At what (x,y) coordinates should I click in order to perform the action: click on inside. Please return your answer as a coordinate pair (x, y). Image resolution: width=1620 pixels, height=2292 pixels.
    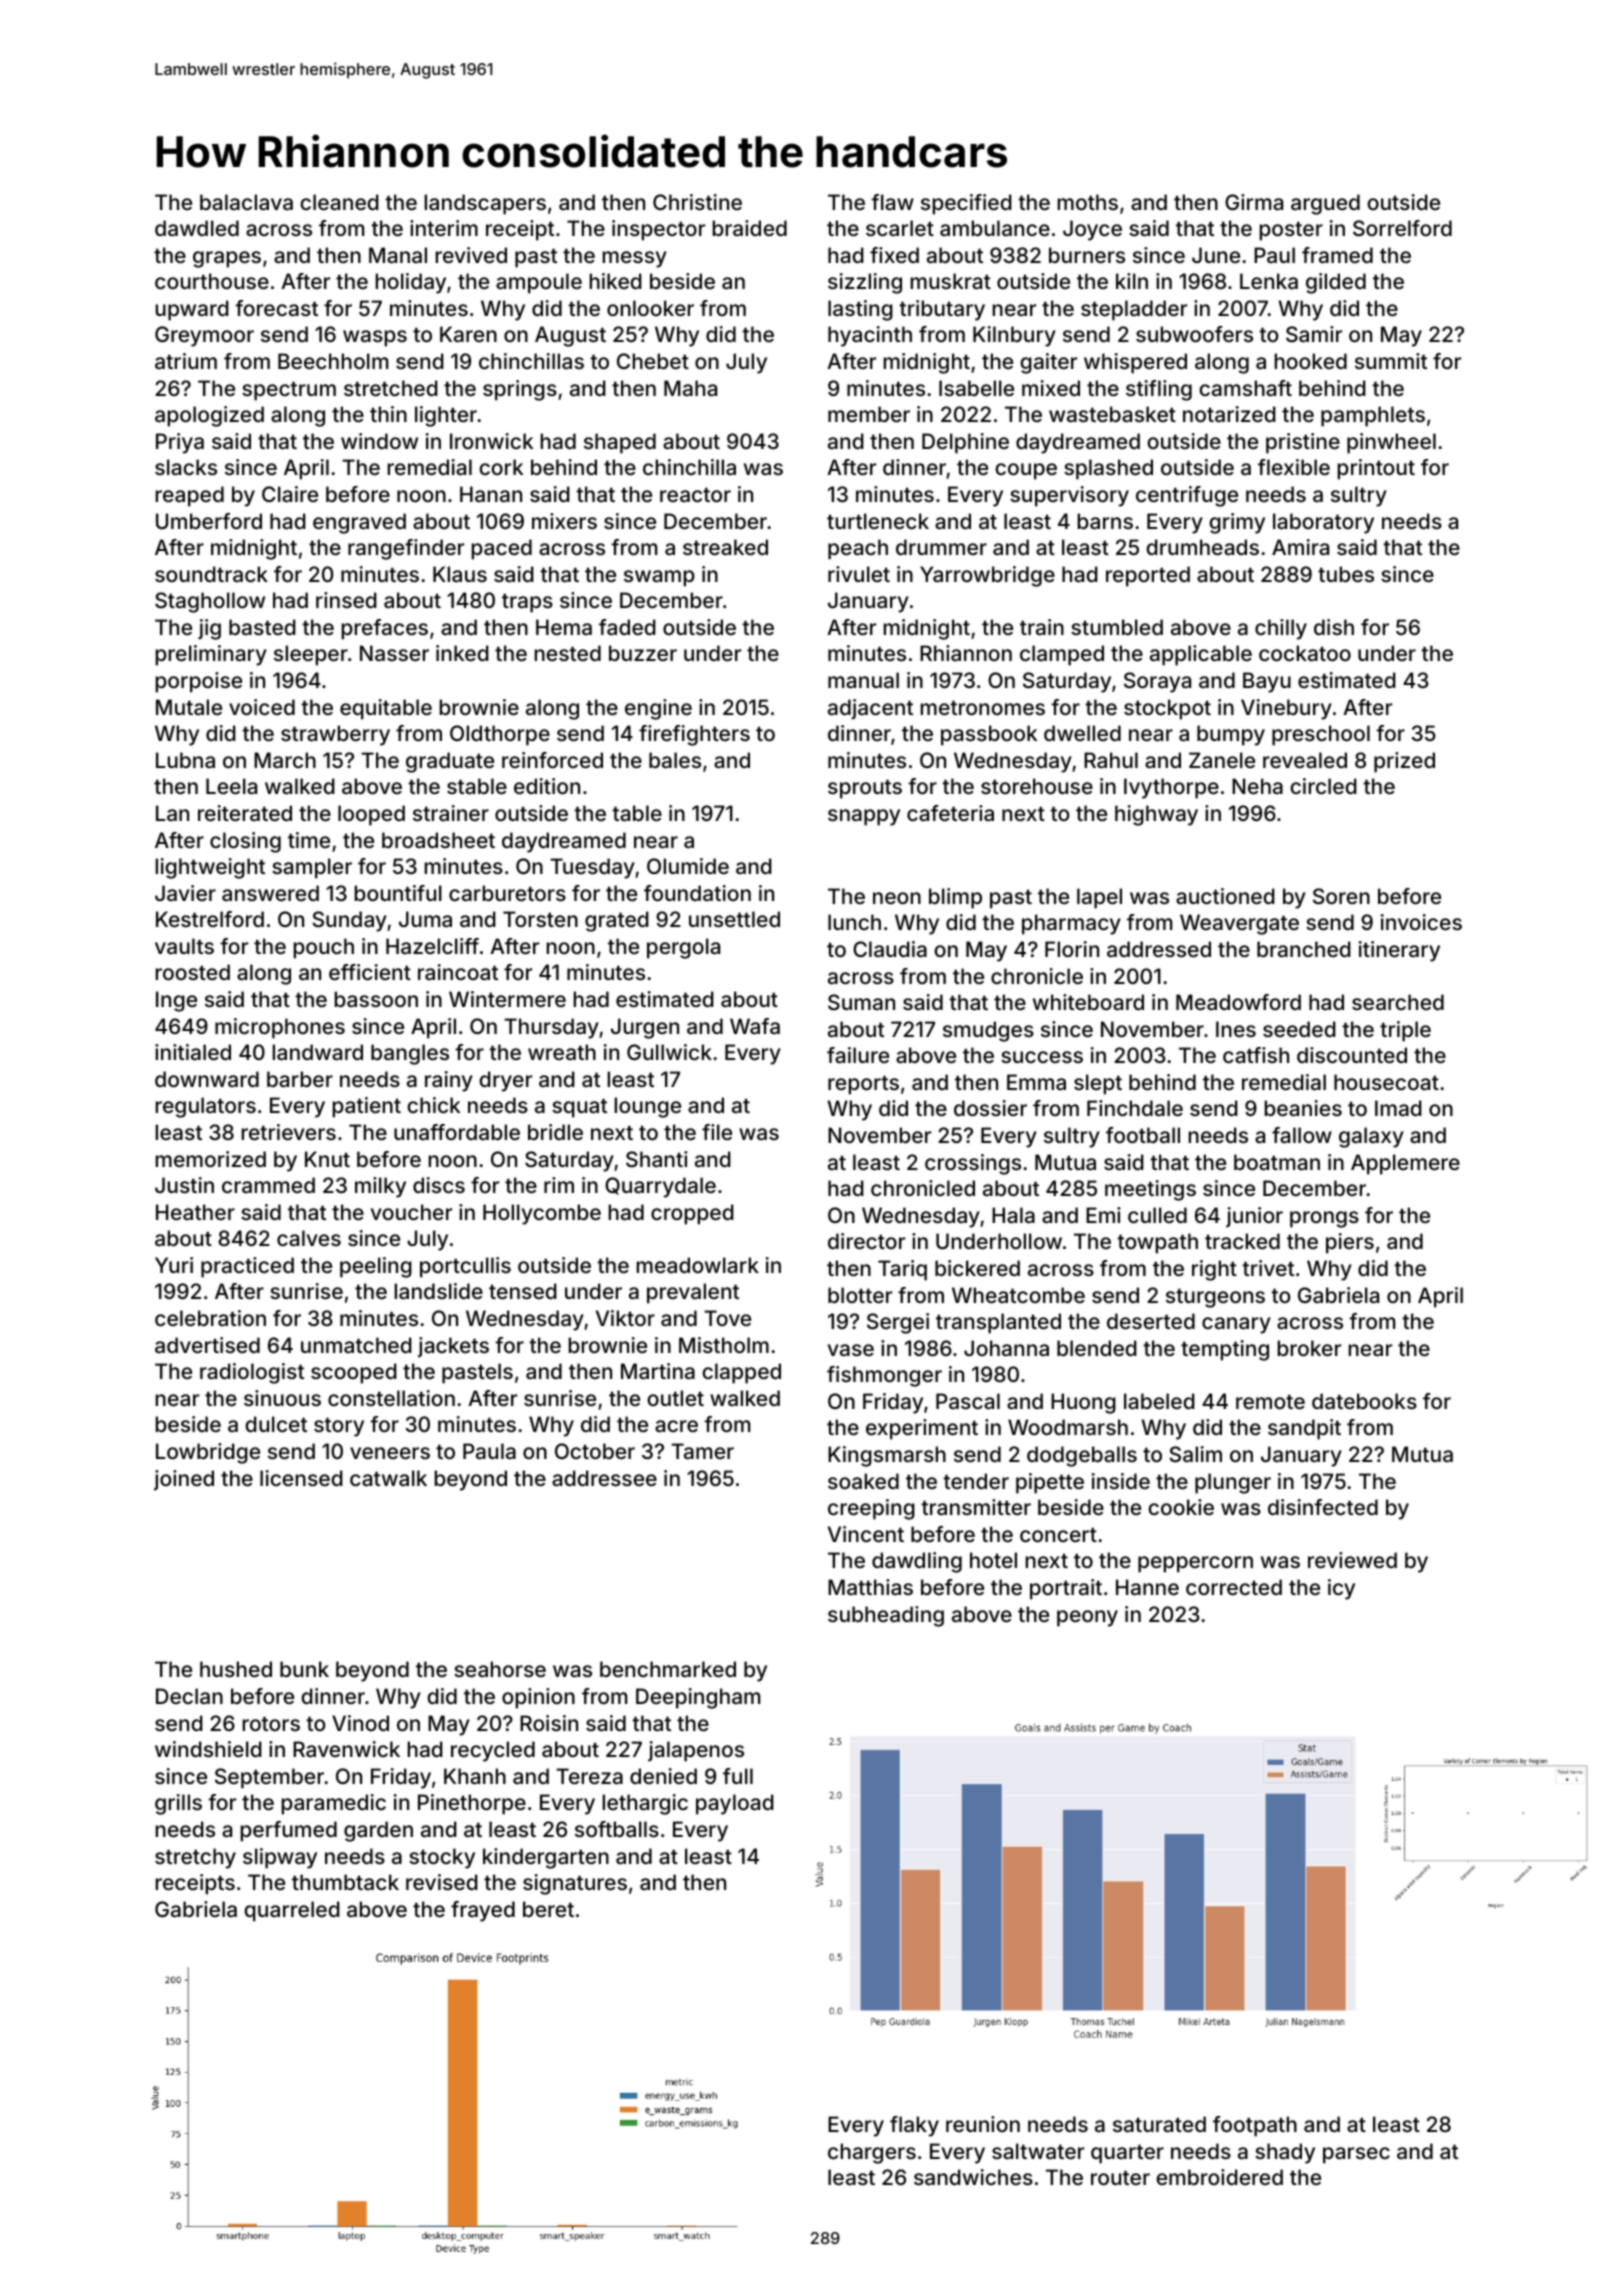
    Looking at the image, I should click on (1121, 1481).
